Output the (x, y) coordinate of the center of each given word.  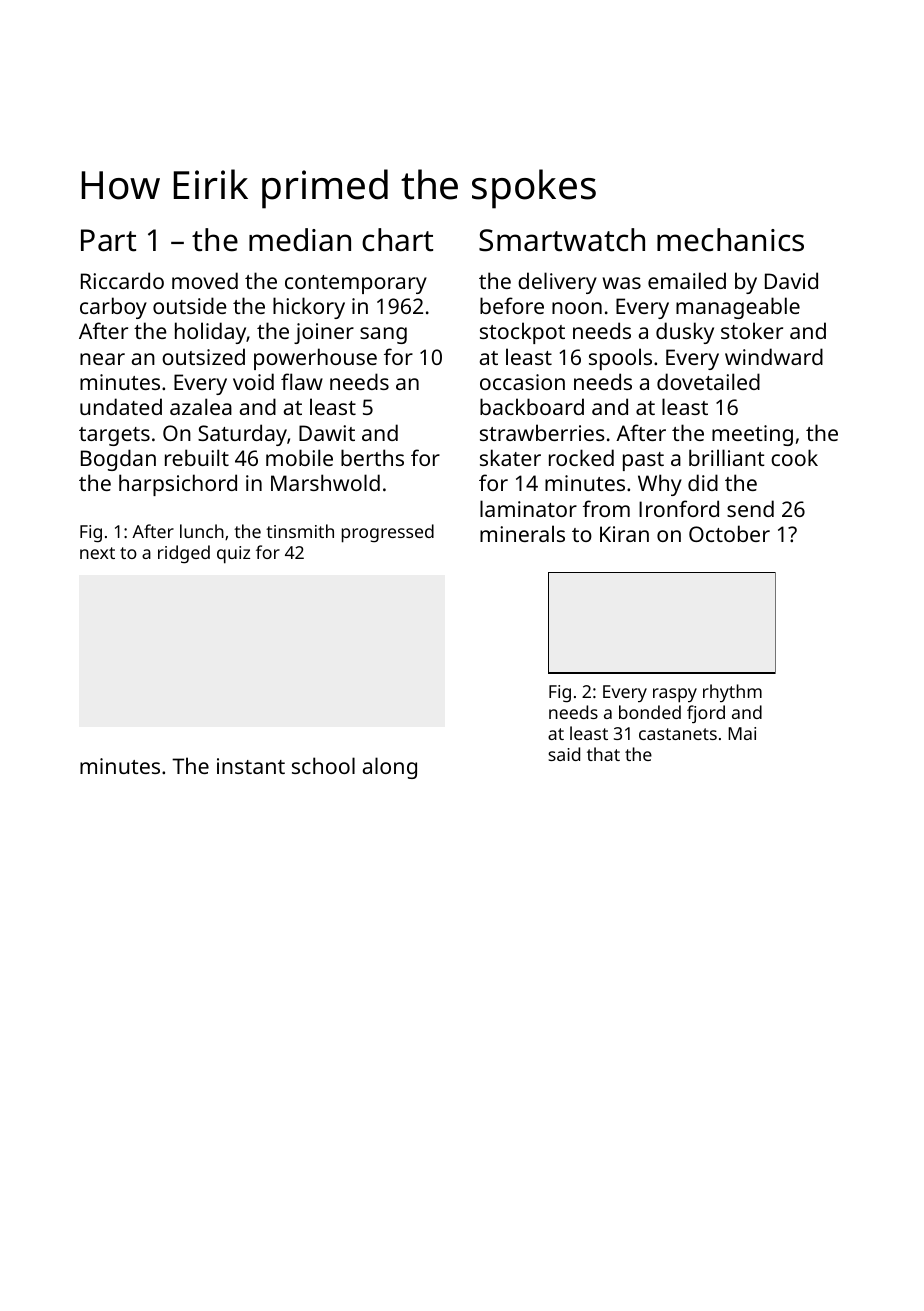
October (729, 533)
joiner (324, 333)
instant (251, 766)
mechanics (730, 240)
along (390, 768)
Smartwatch (562, 240)
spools (620, 359)
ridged (184, 554)
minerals (522, 533)
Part (108, 240)
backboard (532, 406)
